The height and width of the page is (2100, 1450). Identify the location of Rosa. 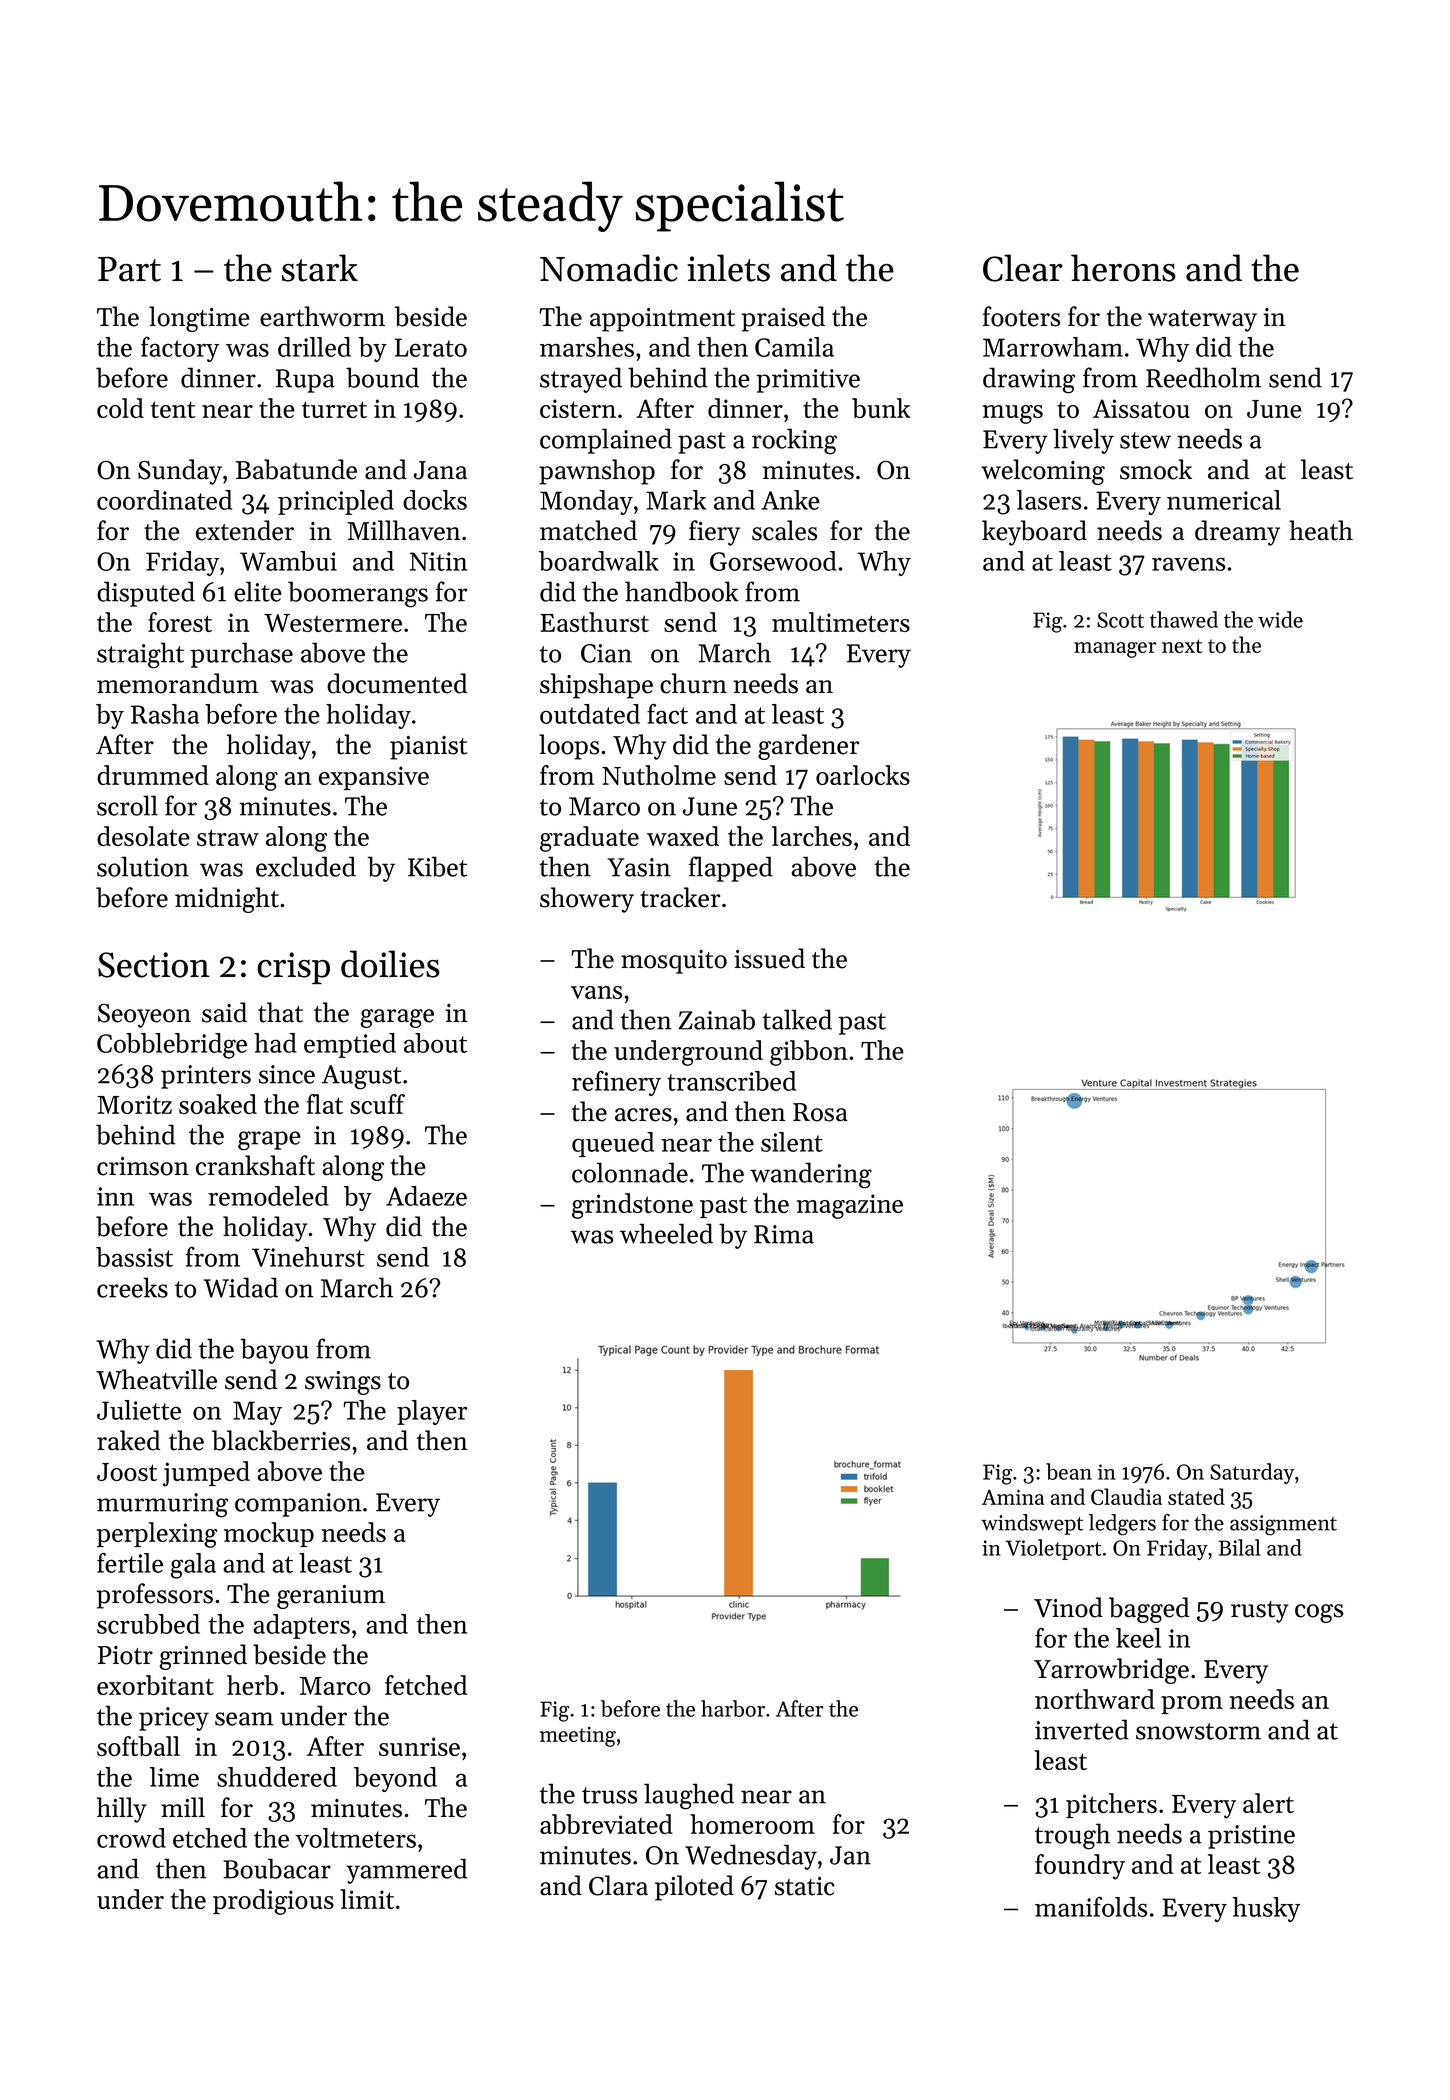
(820, 1112).
